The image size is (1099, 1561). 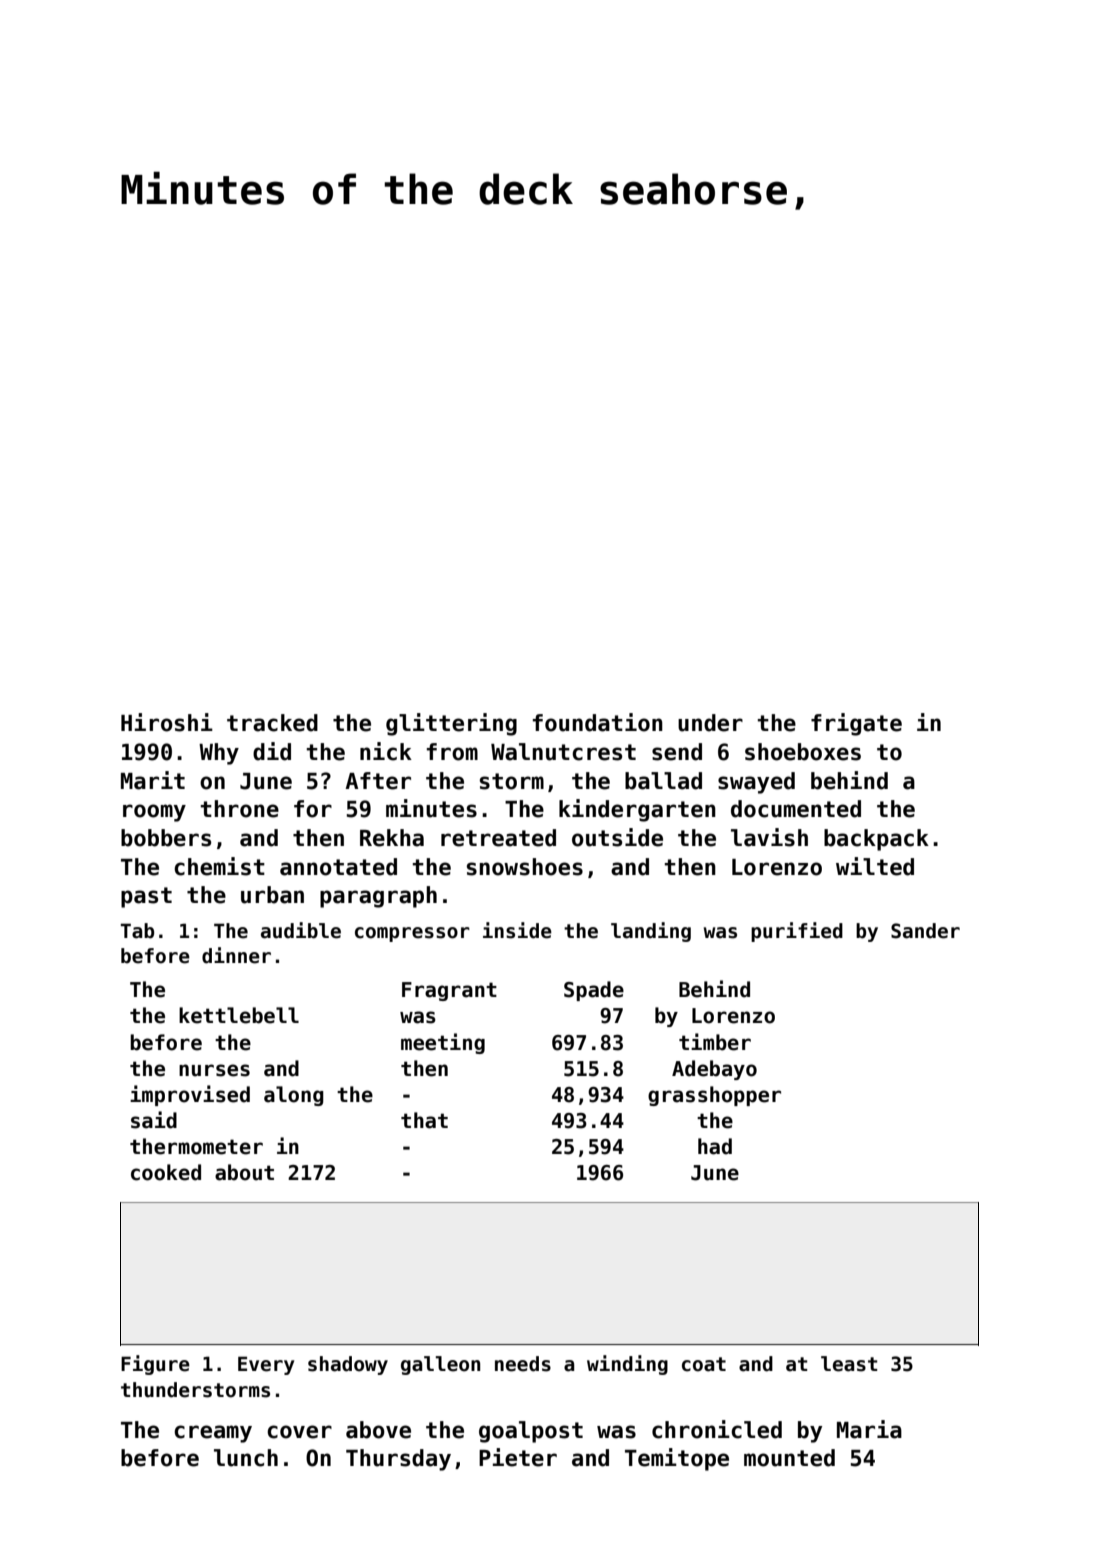 What do you see at coordinates (563, 752) in the screenshot?
I see `Walnutcrest` at bounding box center [563, 752].
